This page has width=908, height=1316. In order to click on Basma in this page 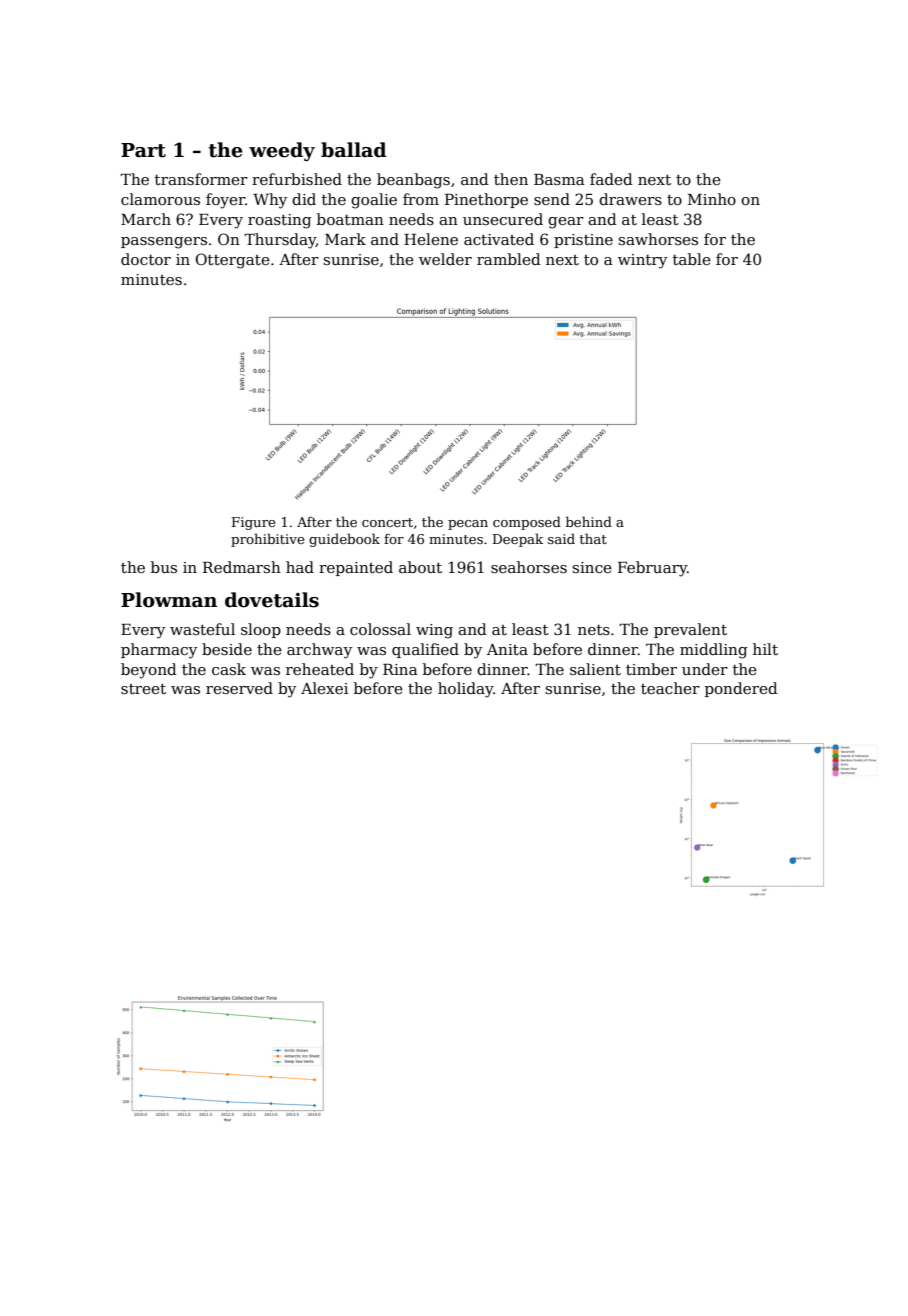, I will do `click(559, 179)`.
